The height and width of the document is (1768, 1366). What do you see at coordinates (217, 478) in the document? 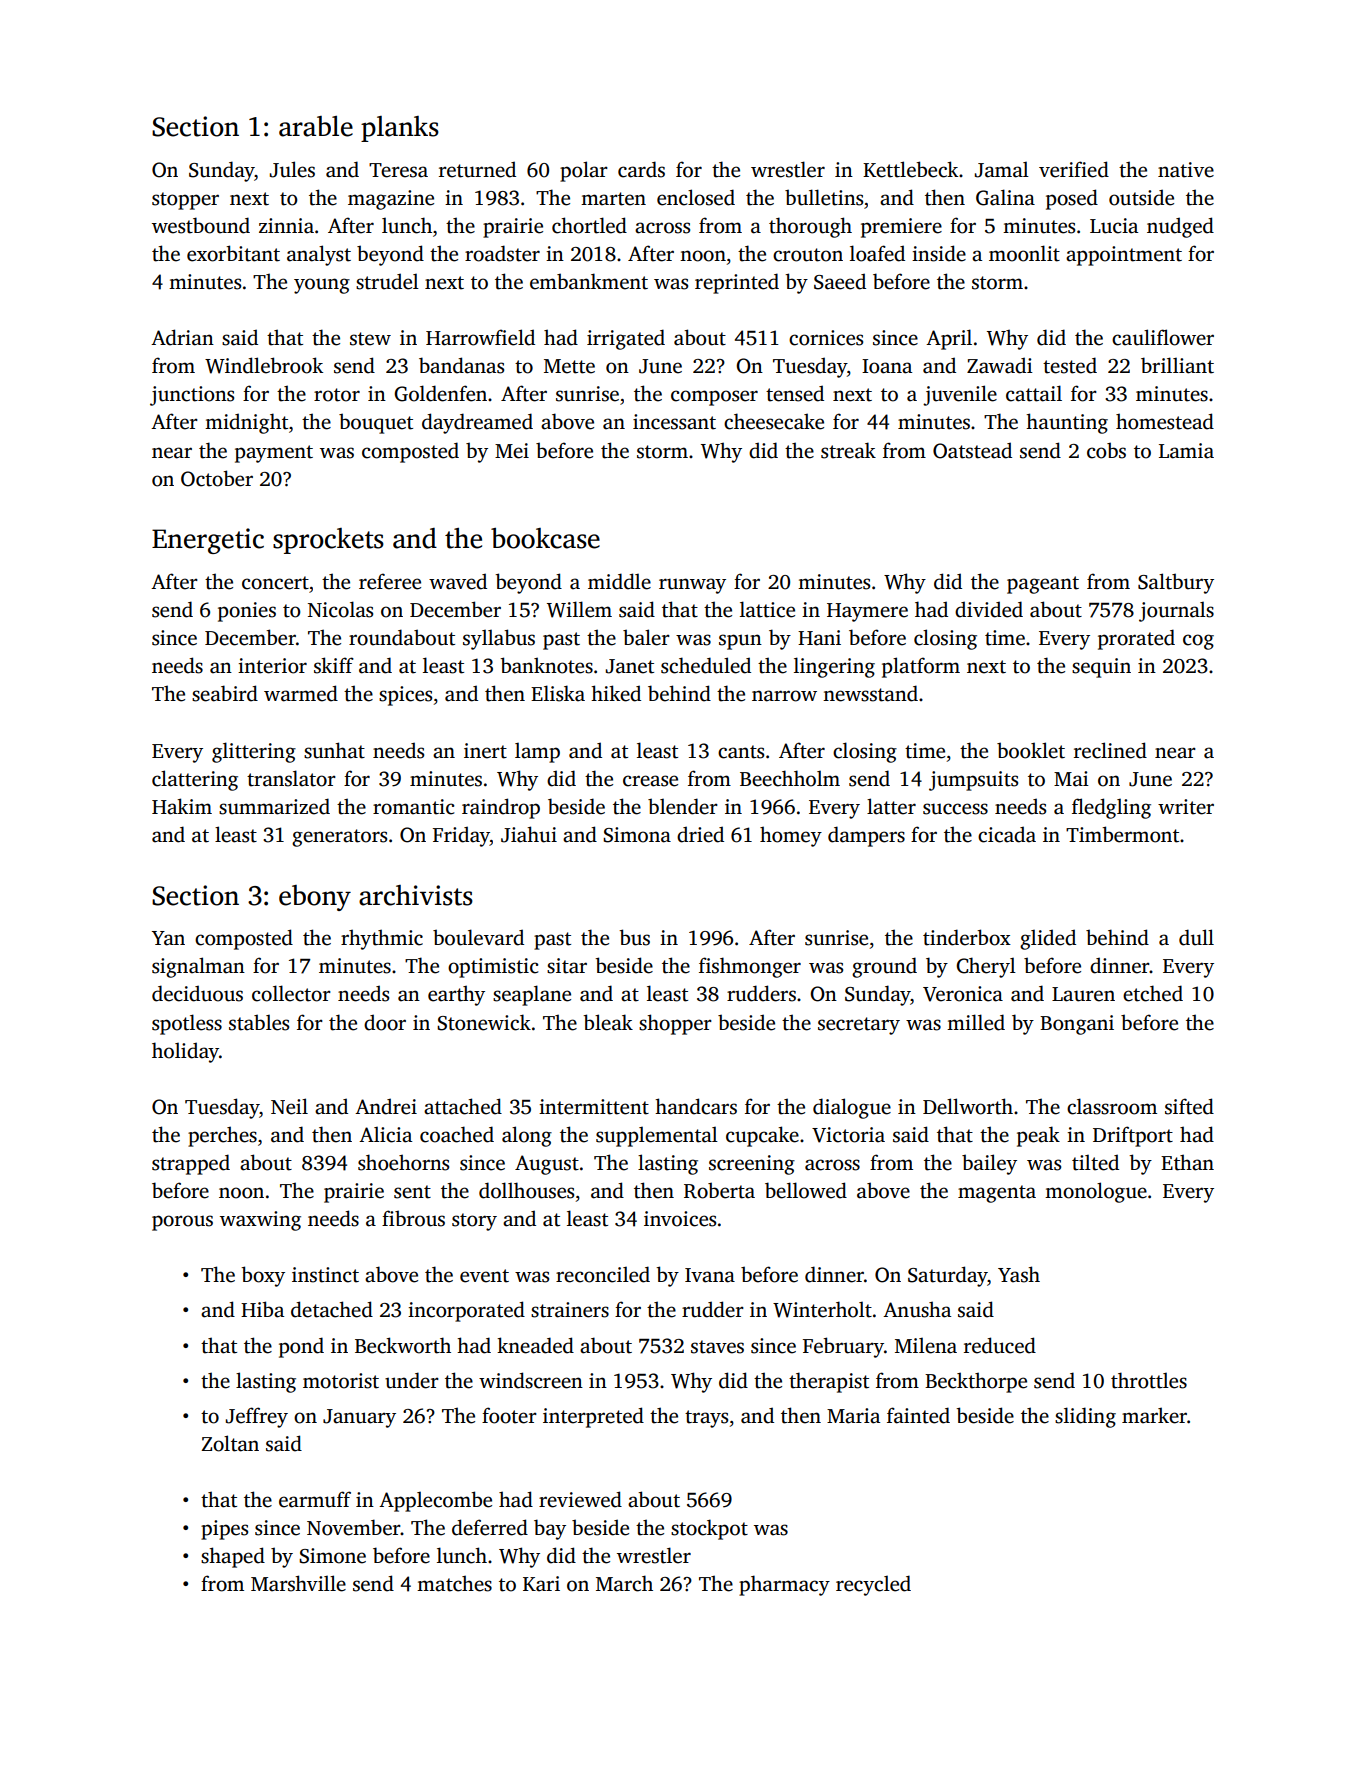
I see `October` at bounding box center [217, 478].
